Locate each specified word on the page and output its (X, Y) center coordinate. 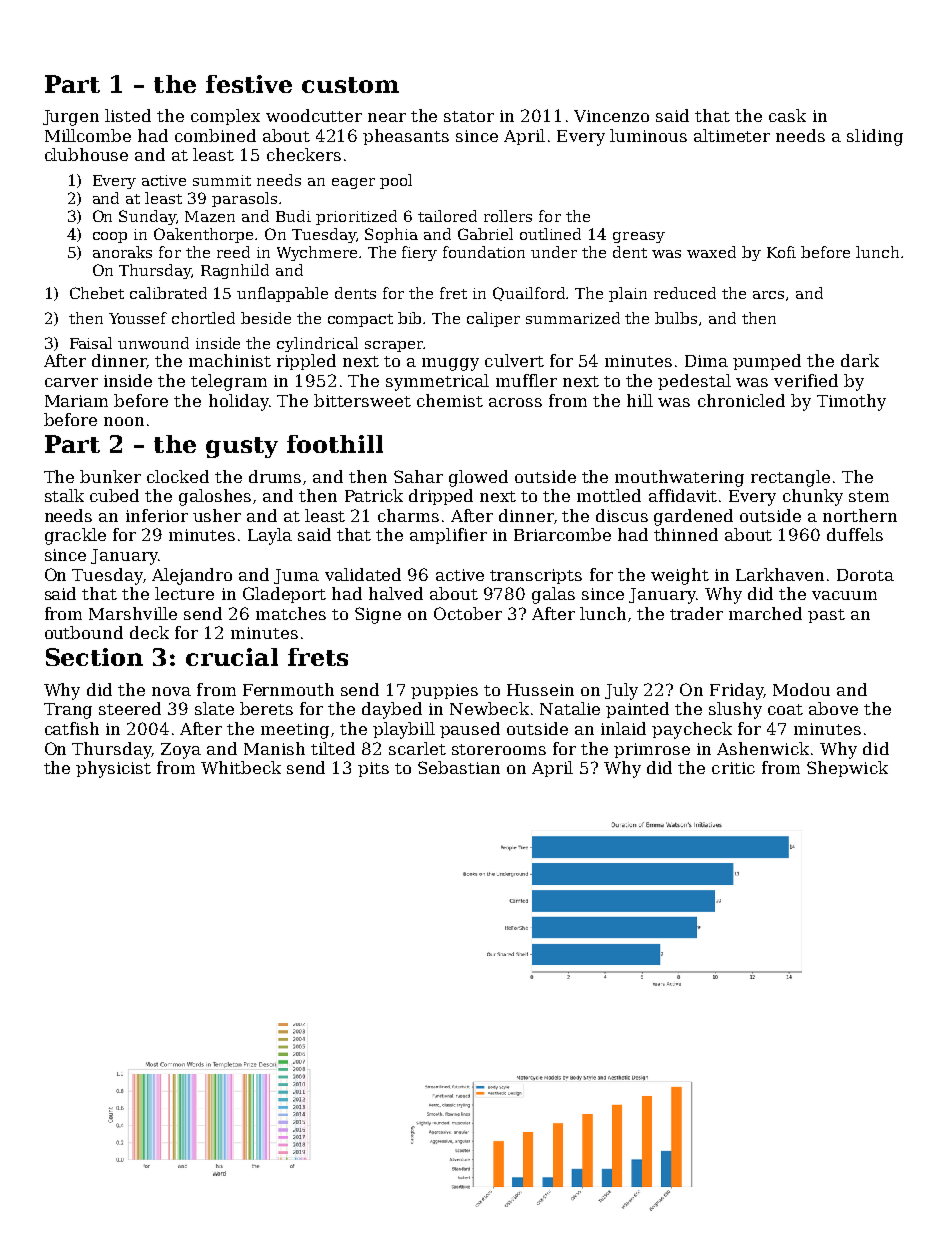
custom (350, 85)
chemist (450, 400)
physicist (113, 769)
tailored (447, 216)
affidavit (683, 495)
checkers (304, 154)
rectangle (790, 478)
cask (787, 115)
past (826, 616)
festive (249, 84)
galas (553, 595)
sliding (875, 137)
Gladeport (284, 595)
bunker (110, 476)
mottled (609, 495)
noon (124, 421)
